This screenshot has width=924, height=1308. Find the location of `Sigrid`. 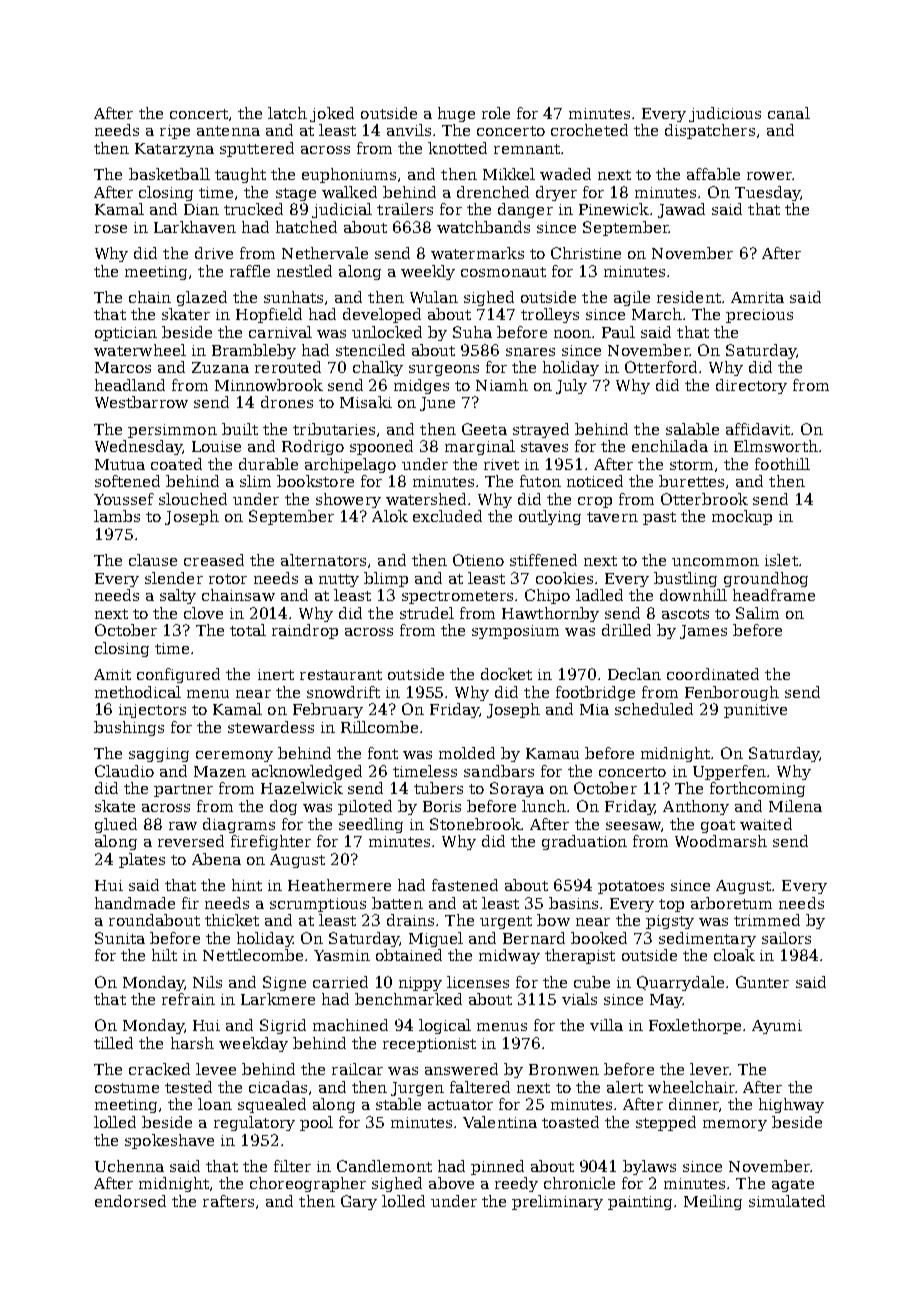

Sigrid is located at coordinates (283, 1026).
